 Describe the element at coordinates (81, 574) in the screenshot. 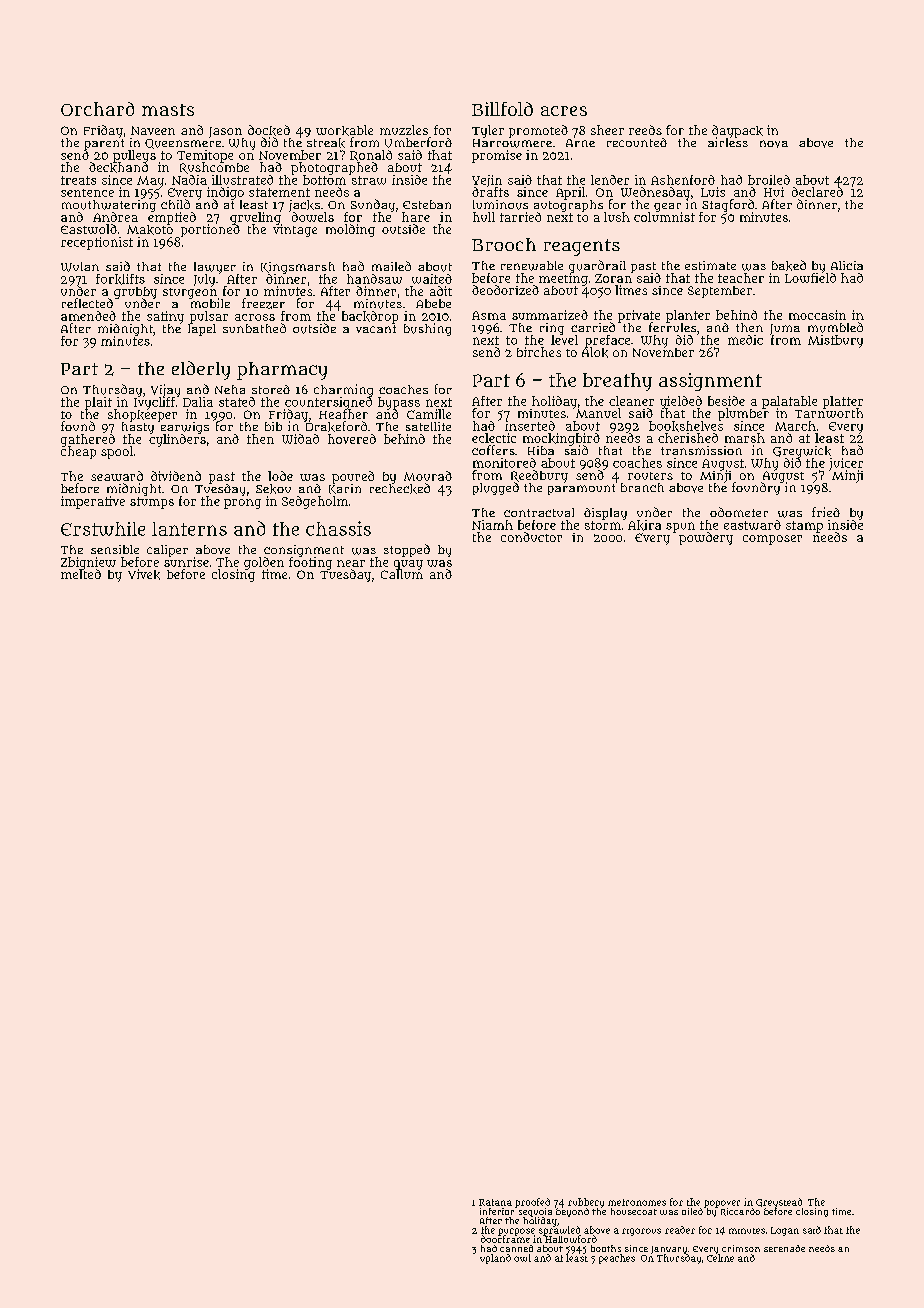

I see `melted` at that location.
